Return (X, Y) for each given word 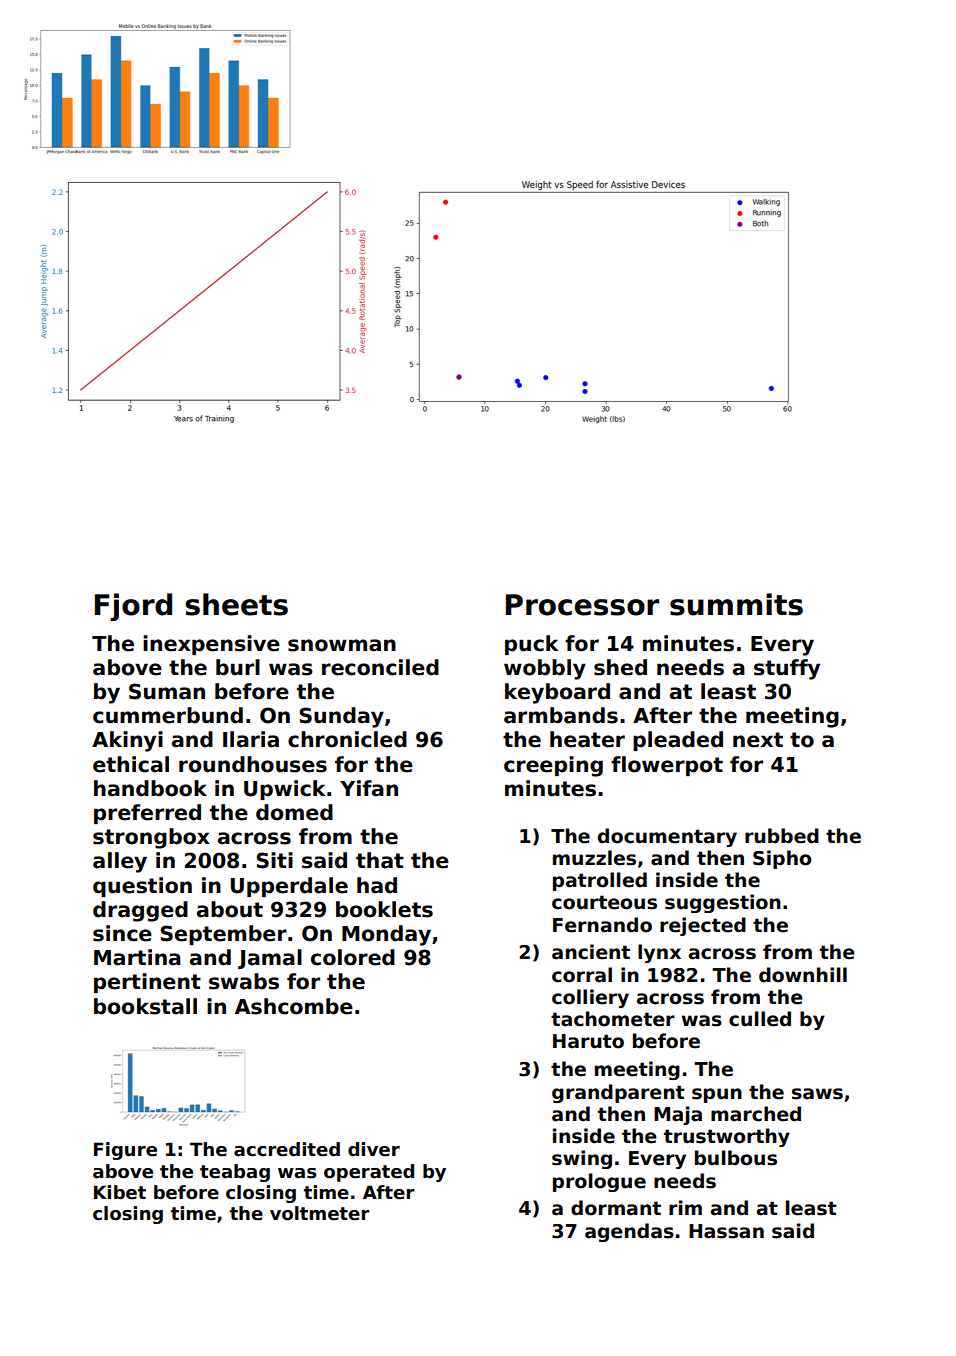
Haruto (588, 1041)
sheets (236, 604)
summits (736, 604)
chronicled (347, 739)
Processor (582, 605)
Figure (125, 1151)
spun (717, 1095)
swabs (244, 981)
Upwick (285, 790)
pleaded (678, 741)
